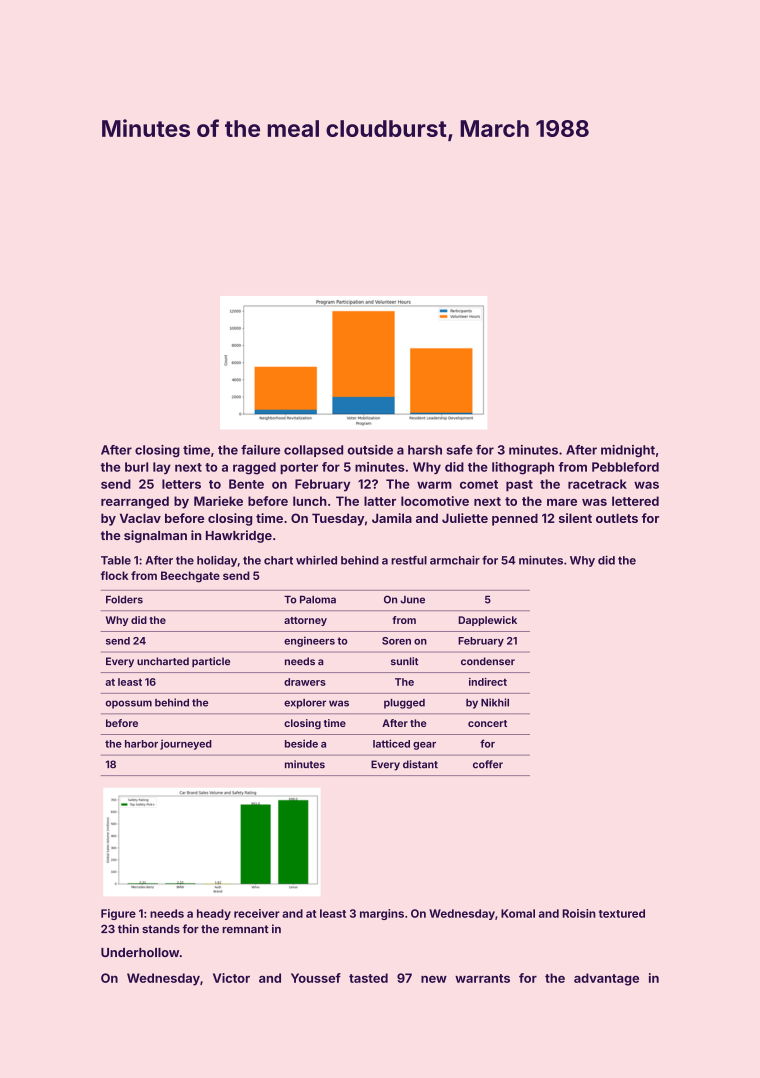 This screenshot has height=1078, width=760. Describe the element at coordinates (455, 560) in the screenshot. I see `armchair` at that location.
